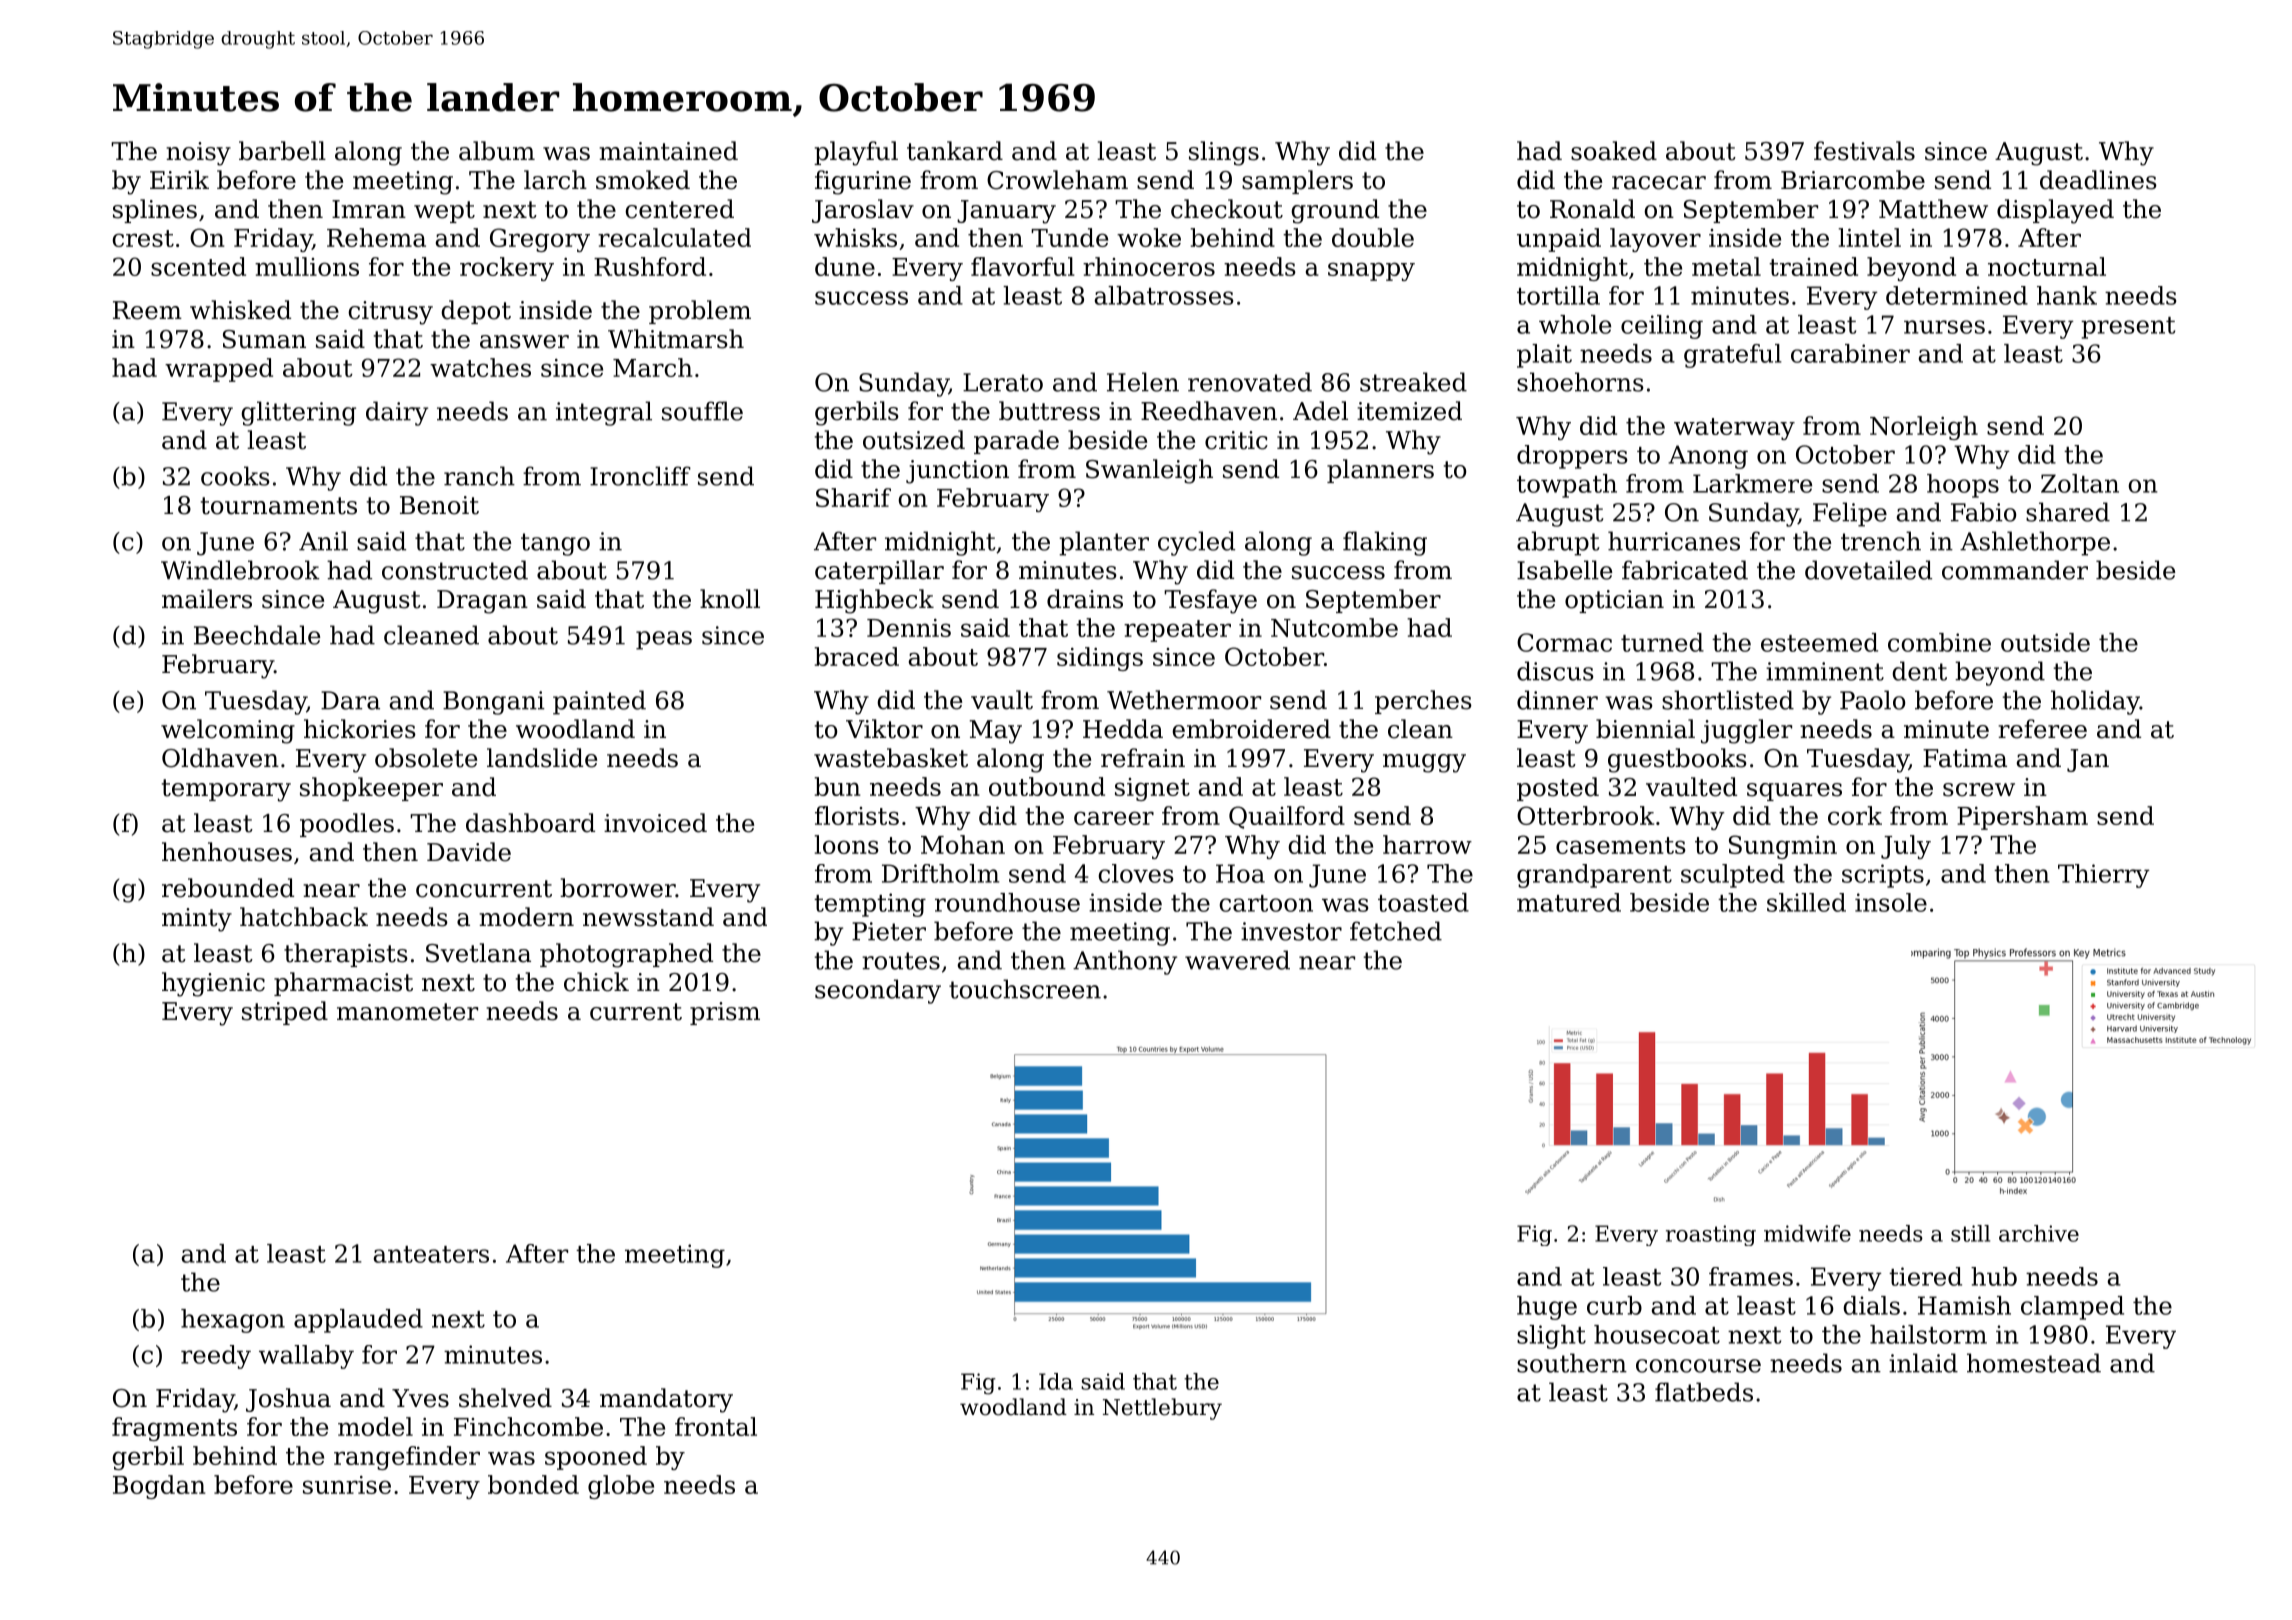 The width and height of the screenshot is (2292, 1620). Describe the element at coordinates (469, 852) in the screenshot. I see `Davide` at that location.
